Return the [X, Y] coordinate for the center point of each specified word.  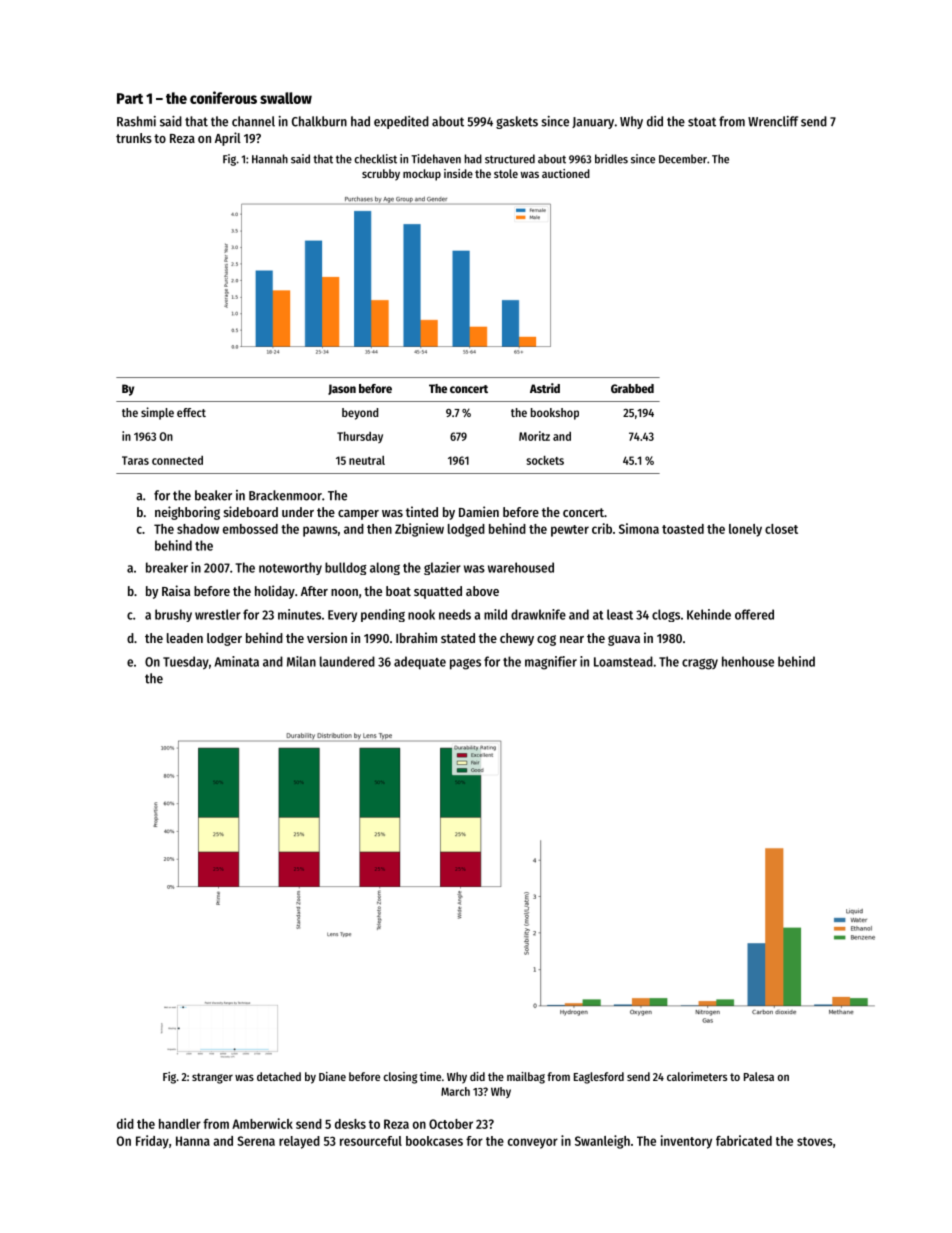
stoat [702, 122]
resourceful [371, 1141]
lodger [224, 639]
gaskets [517, 122]
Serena [256, 1141]
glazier [442, 568]
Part [130, 98]
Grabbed [632, 388]
